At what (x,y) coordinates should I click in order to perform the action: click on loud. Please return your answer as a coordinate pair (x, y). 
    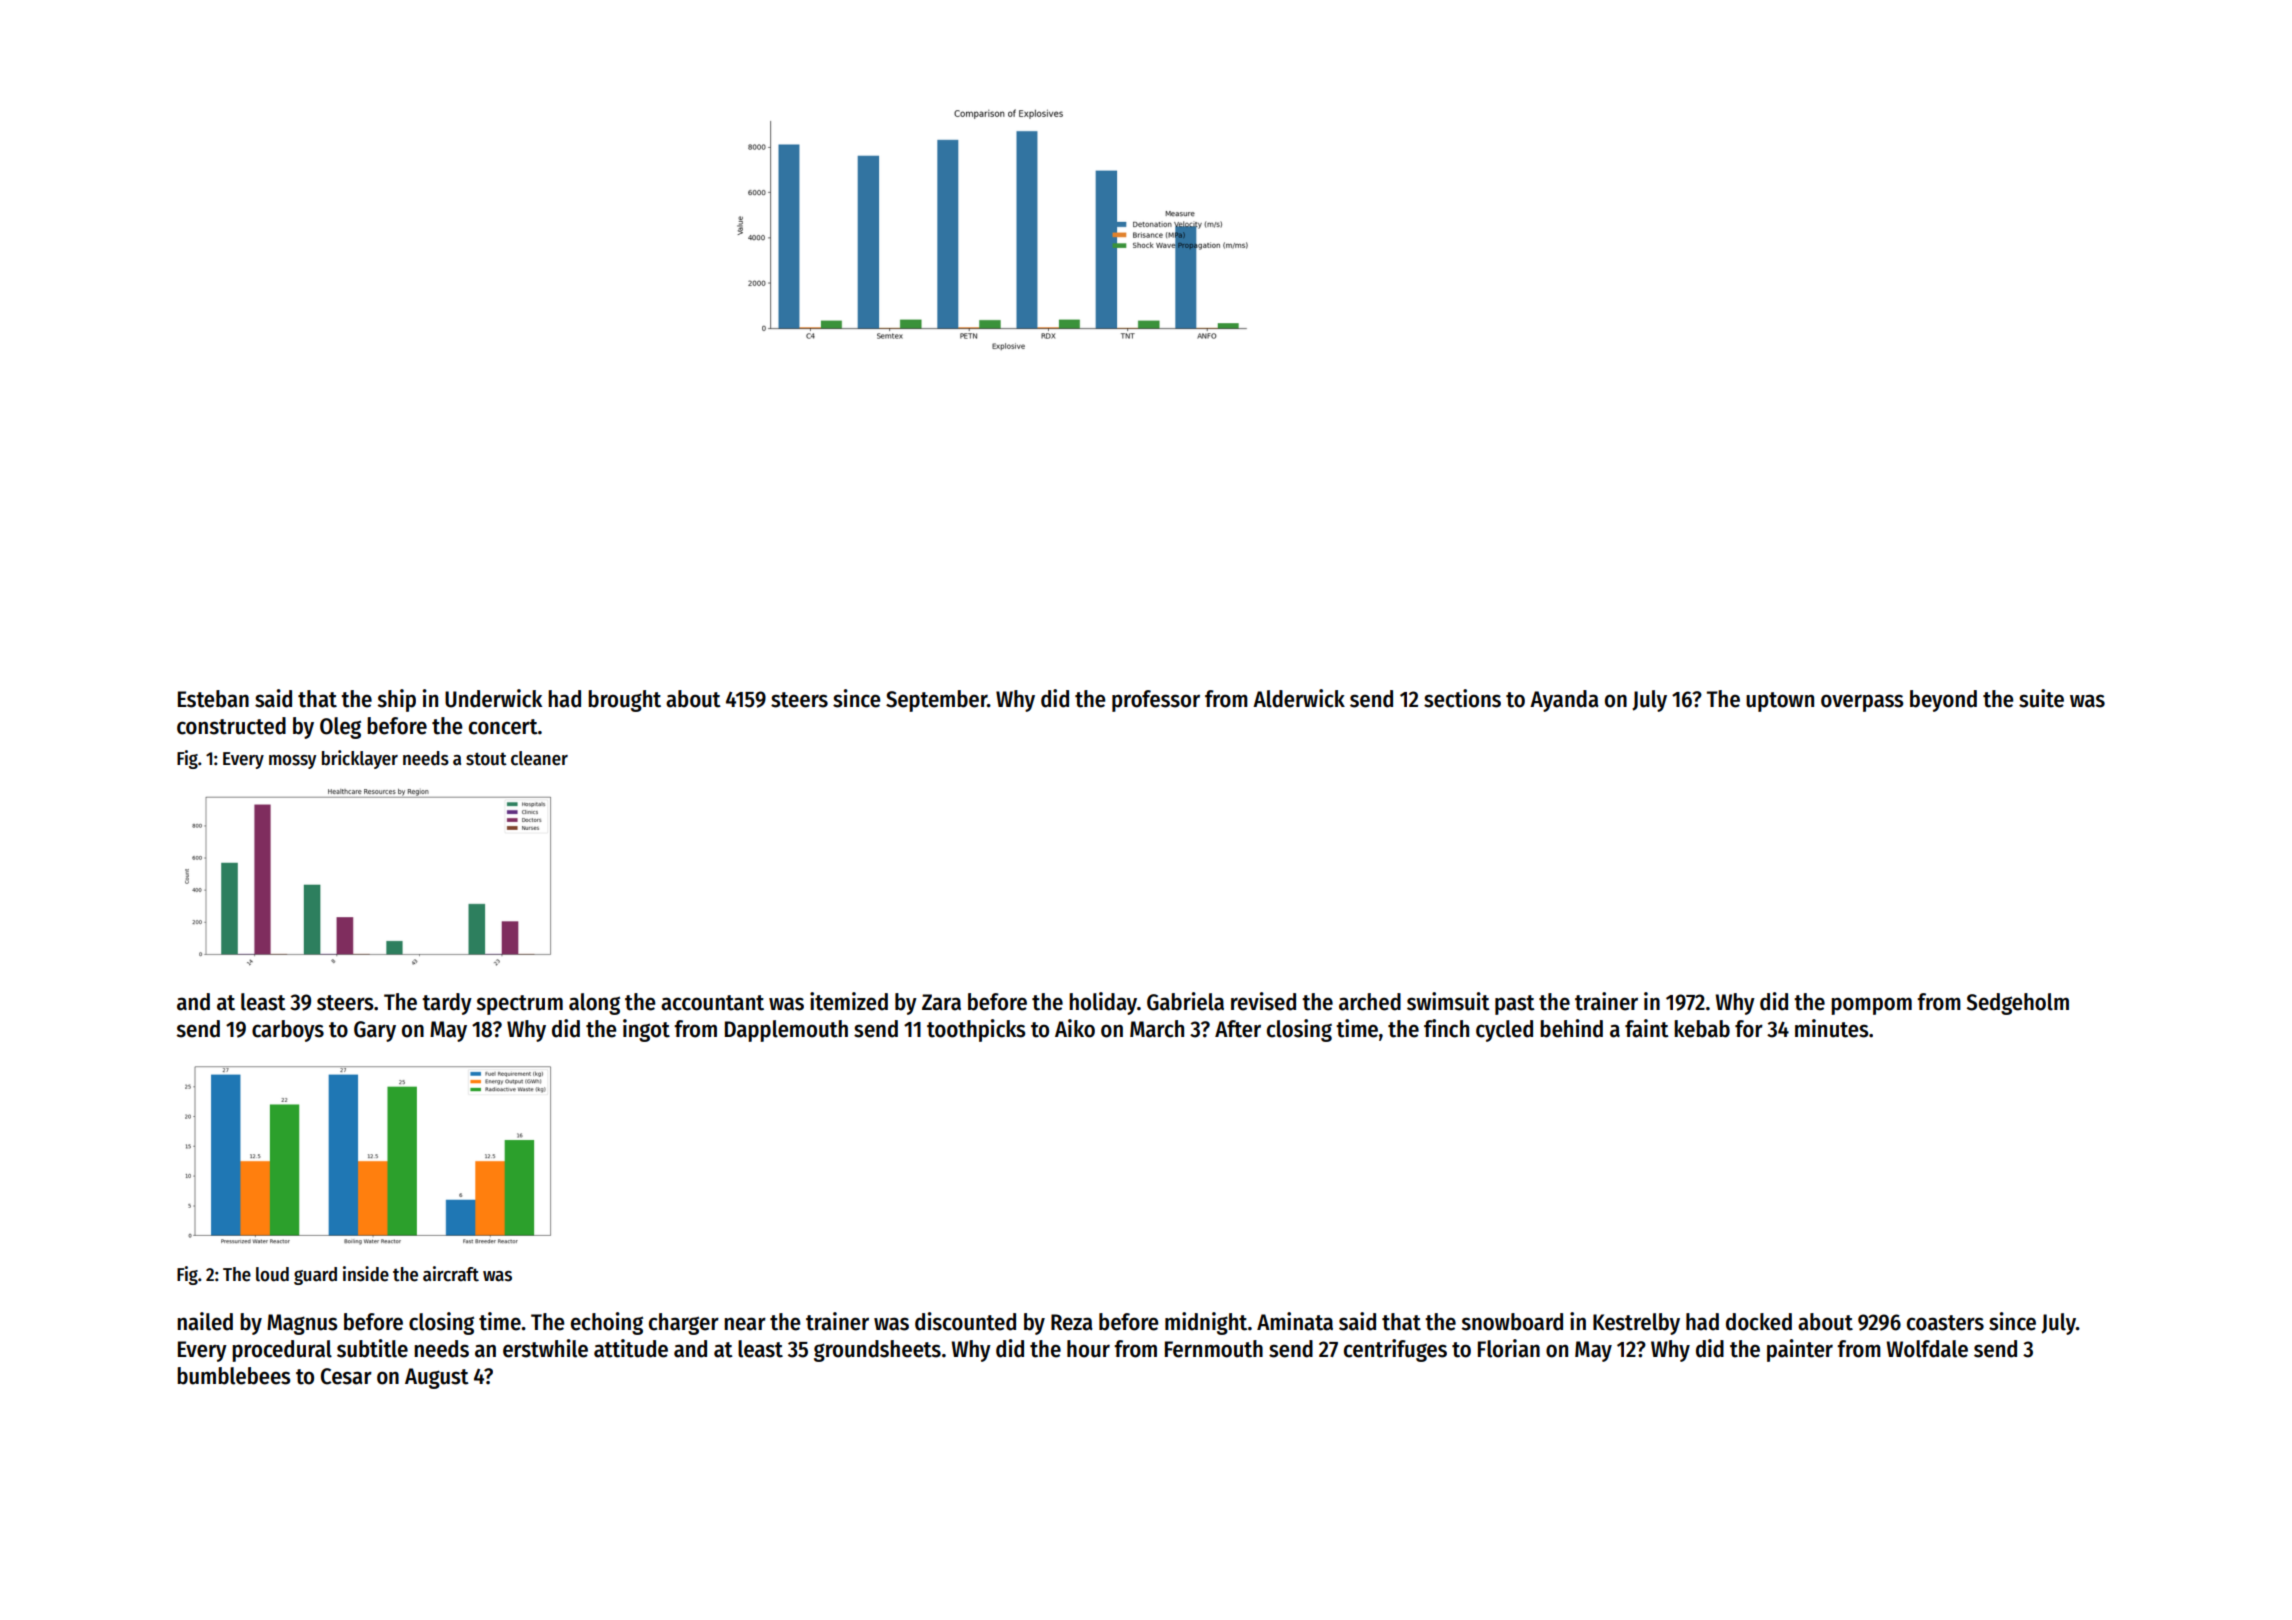
    Looking at the image, I should click on (272, 1274).
